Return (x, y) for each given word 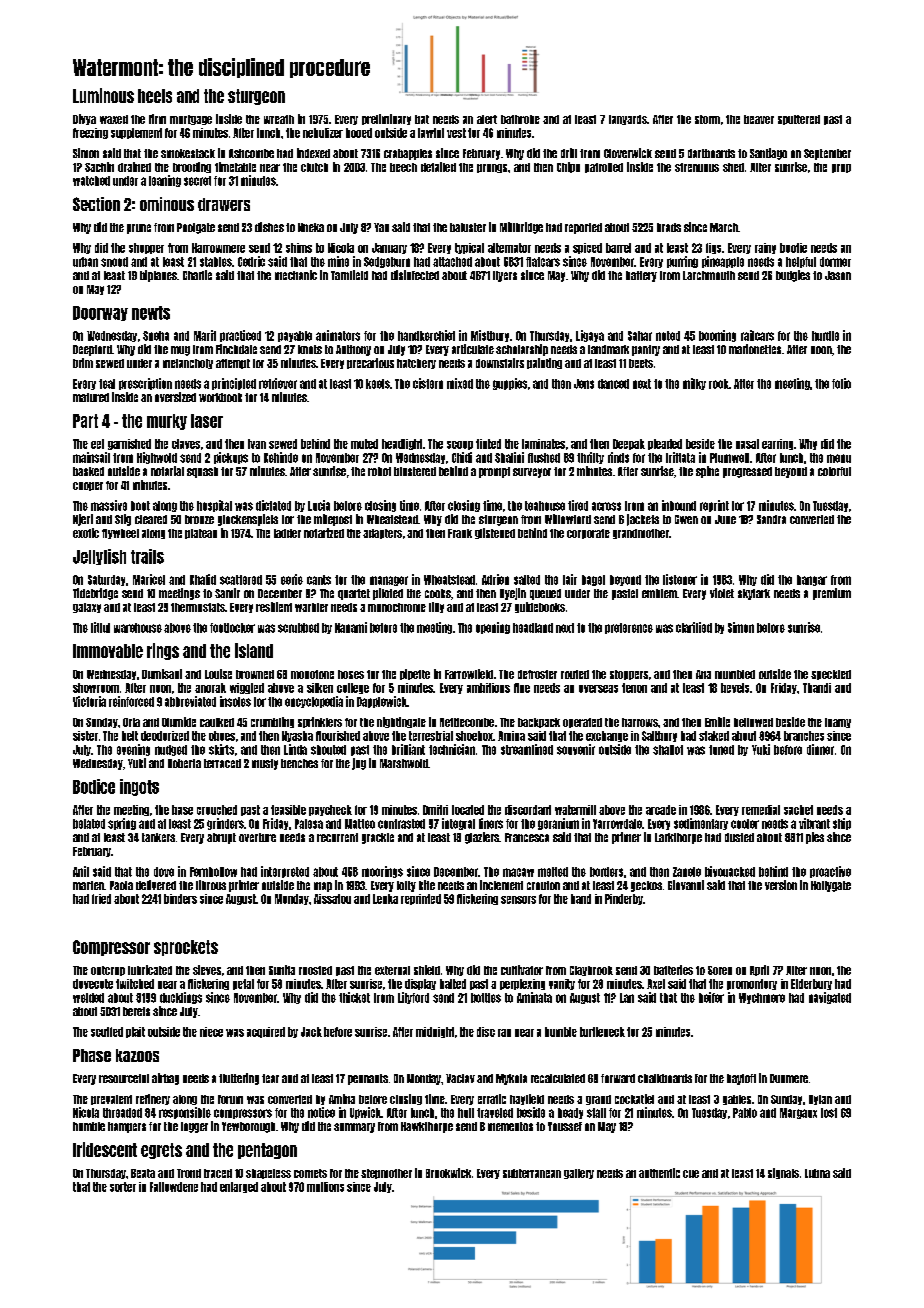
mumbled (735, 674)
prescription (145, 384)
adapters (382, 534)
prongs (492, 168)
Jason (838, 275)
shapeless (268, 1174)
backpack (539, 723)
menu (839, 458)
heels (155, 96)
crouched (217, 810)
